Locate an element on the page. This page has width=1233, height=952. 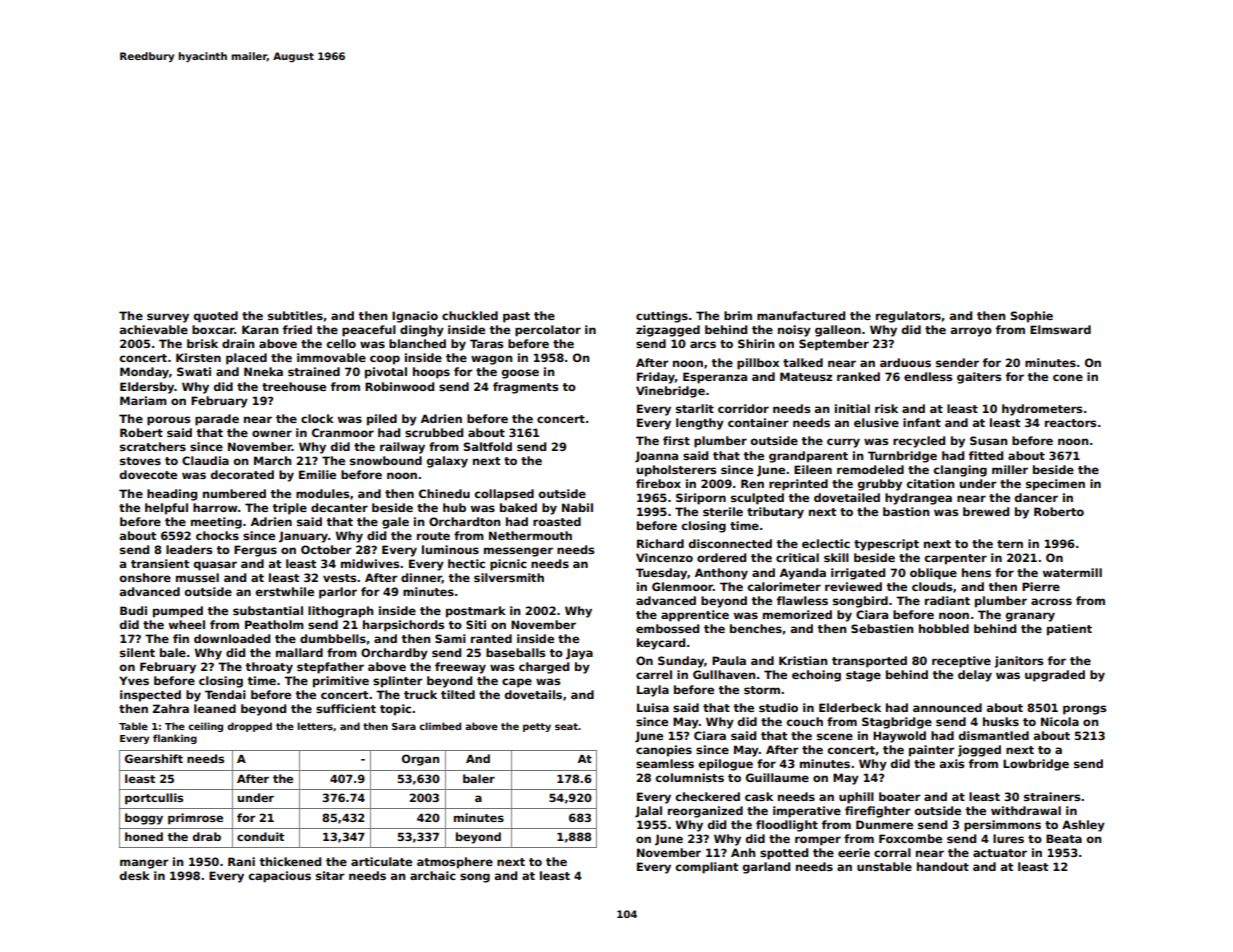
atmosphere is located at coordinates (455, 863).
